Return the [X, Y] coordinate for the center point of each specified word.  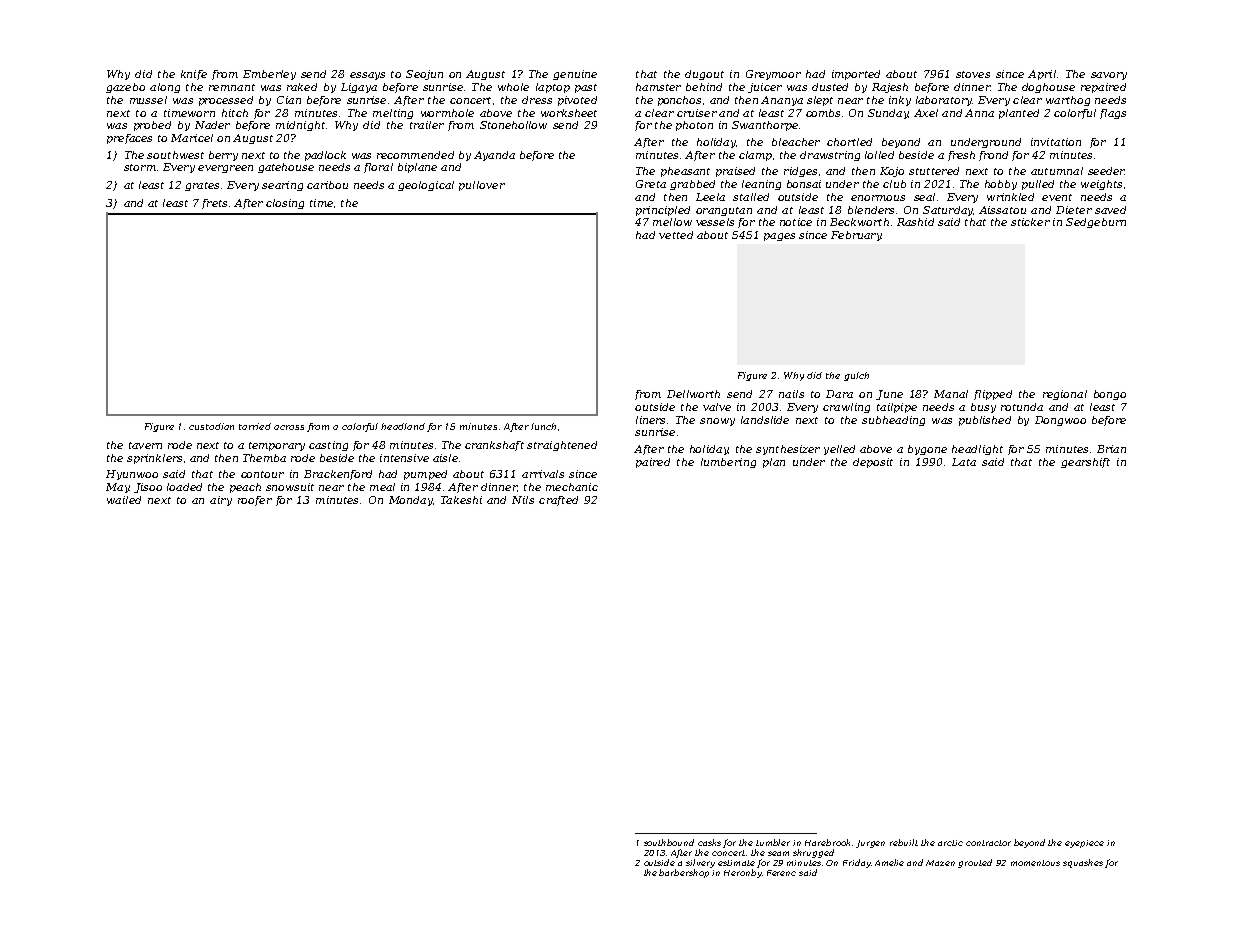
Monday [411, 501]
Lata [964, 462]
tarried [255, 426]
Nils [523, 500]
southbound [669, 842]
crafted [558, 501]
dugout [704, 75]
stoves [973, 74]
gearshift [1085, 463]
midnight [300, 126]
